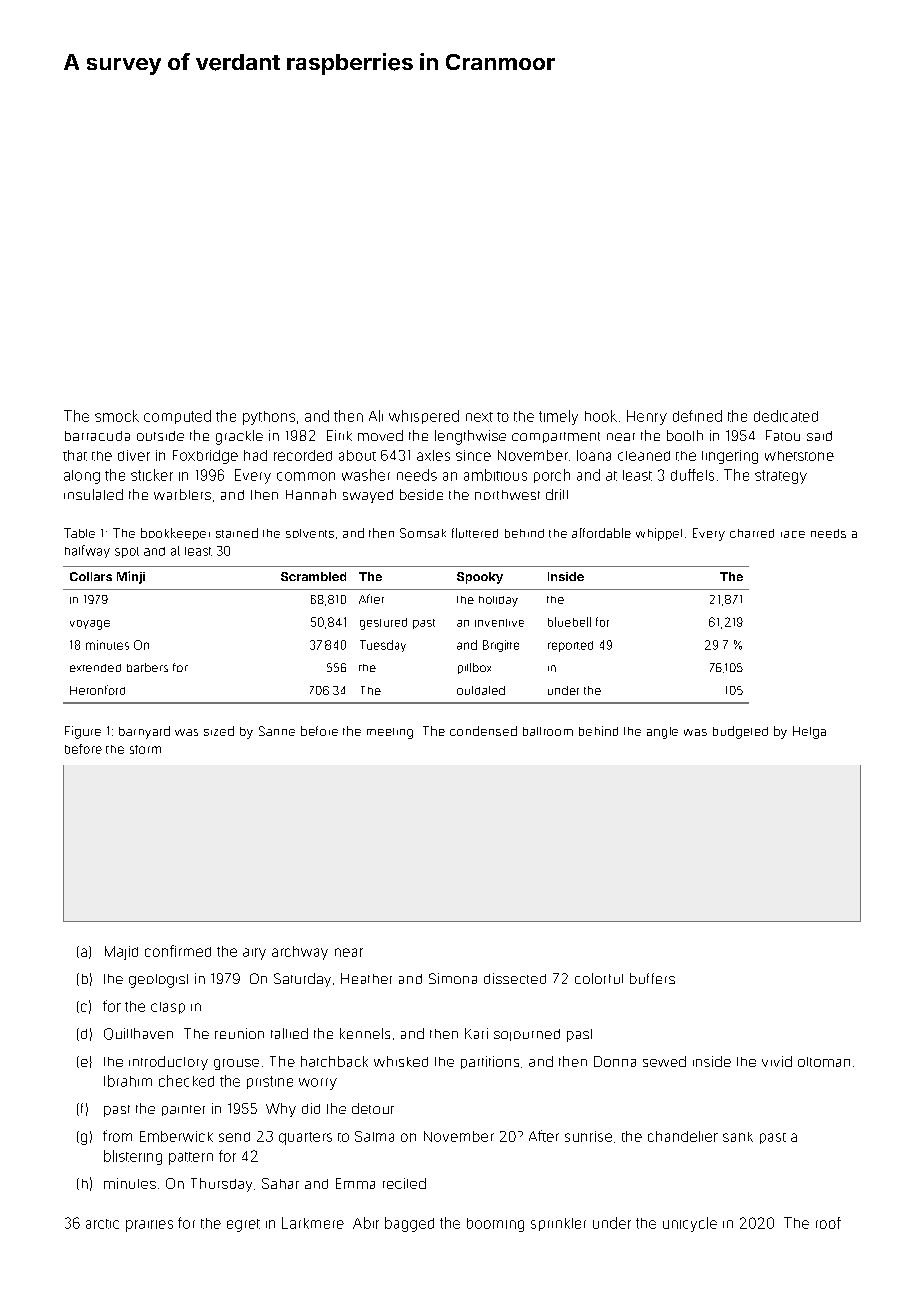  I want to click on Henry, so click(647, 417).
